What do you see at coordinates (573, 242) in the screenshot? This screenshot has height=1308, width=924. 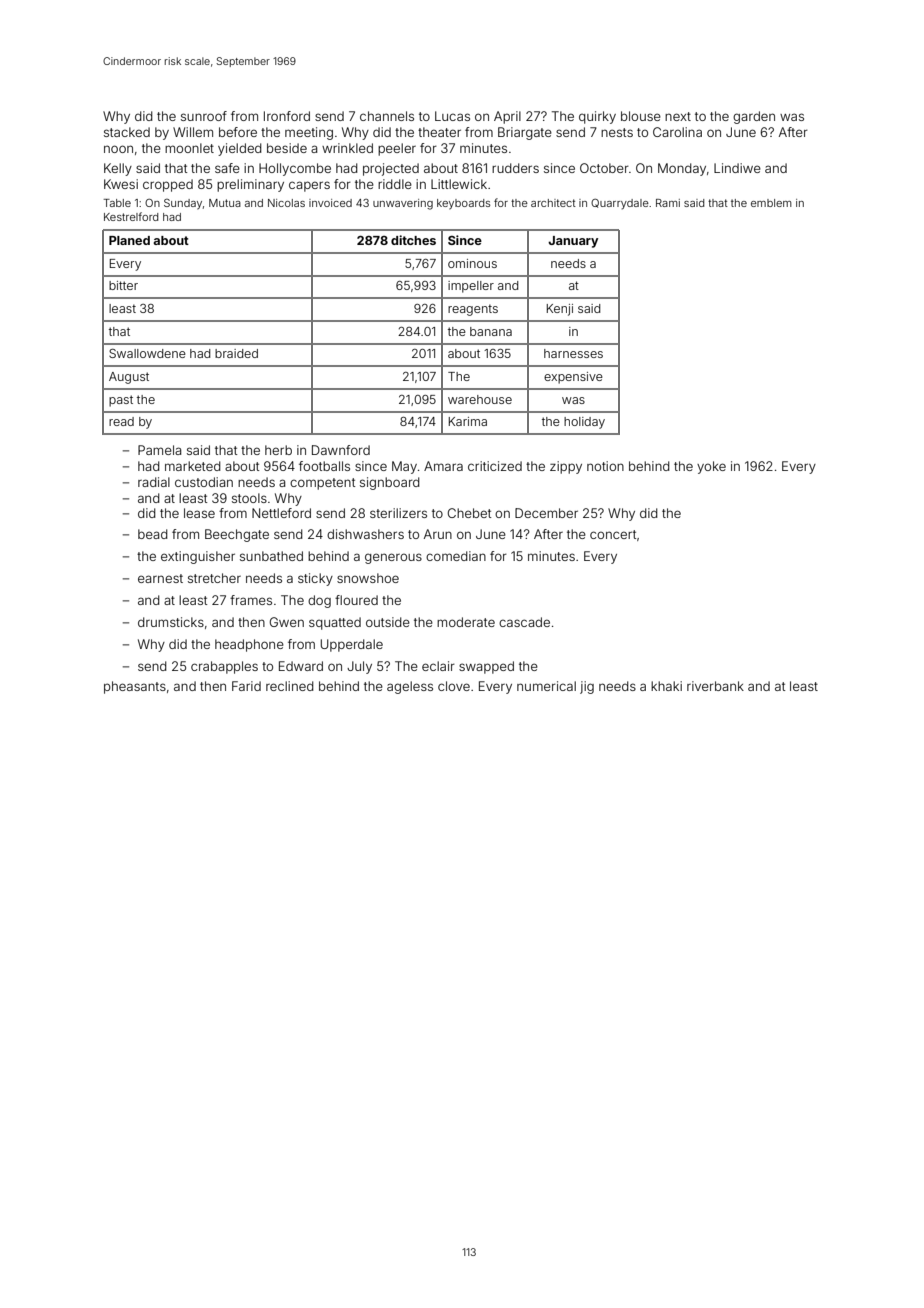 I see `January` at bounding box center [573, 242].
